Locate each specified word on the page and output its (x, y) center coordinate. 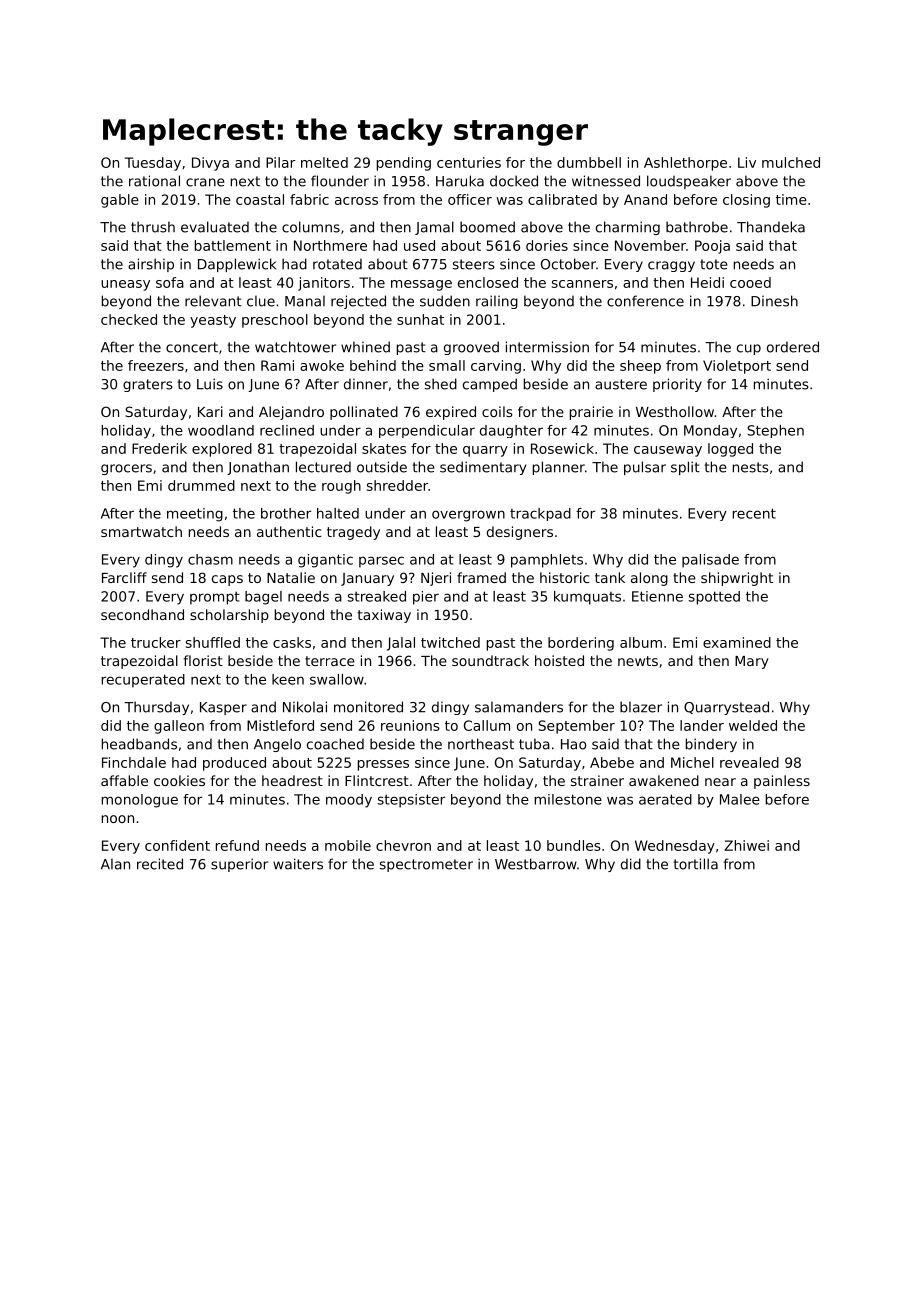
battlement (233, 245)
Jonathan (258, 468)
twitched (450, 642)
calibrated (562, 199)
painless (782, 782)
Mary (752, 662)
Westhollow (675, 411)
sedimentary (483, 468)
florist (203, 660)
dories (547, 245)
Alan (115, 864)
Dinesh (774, 301)
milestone (568, 799)
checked (129, 319)
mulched (791, 162)
